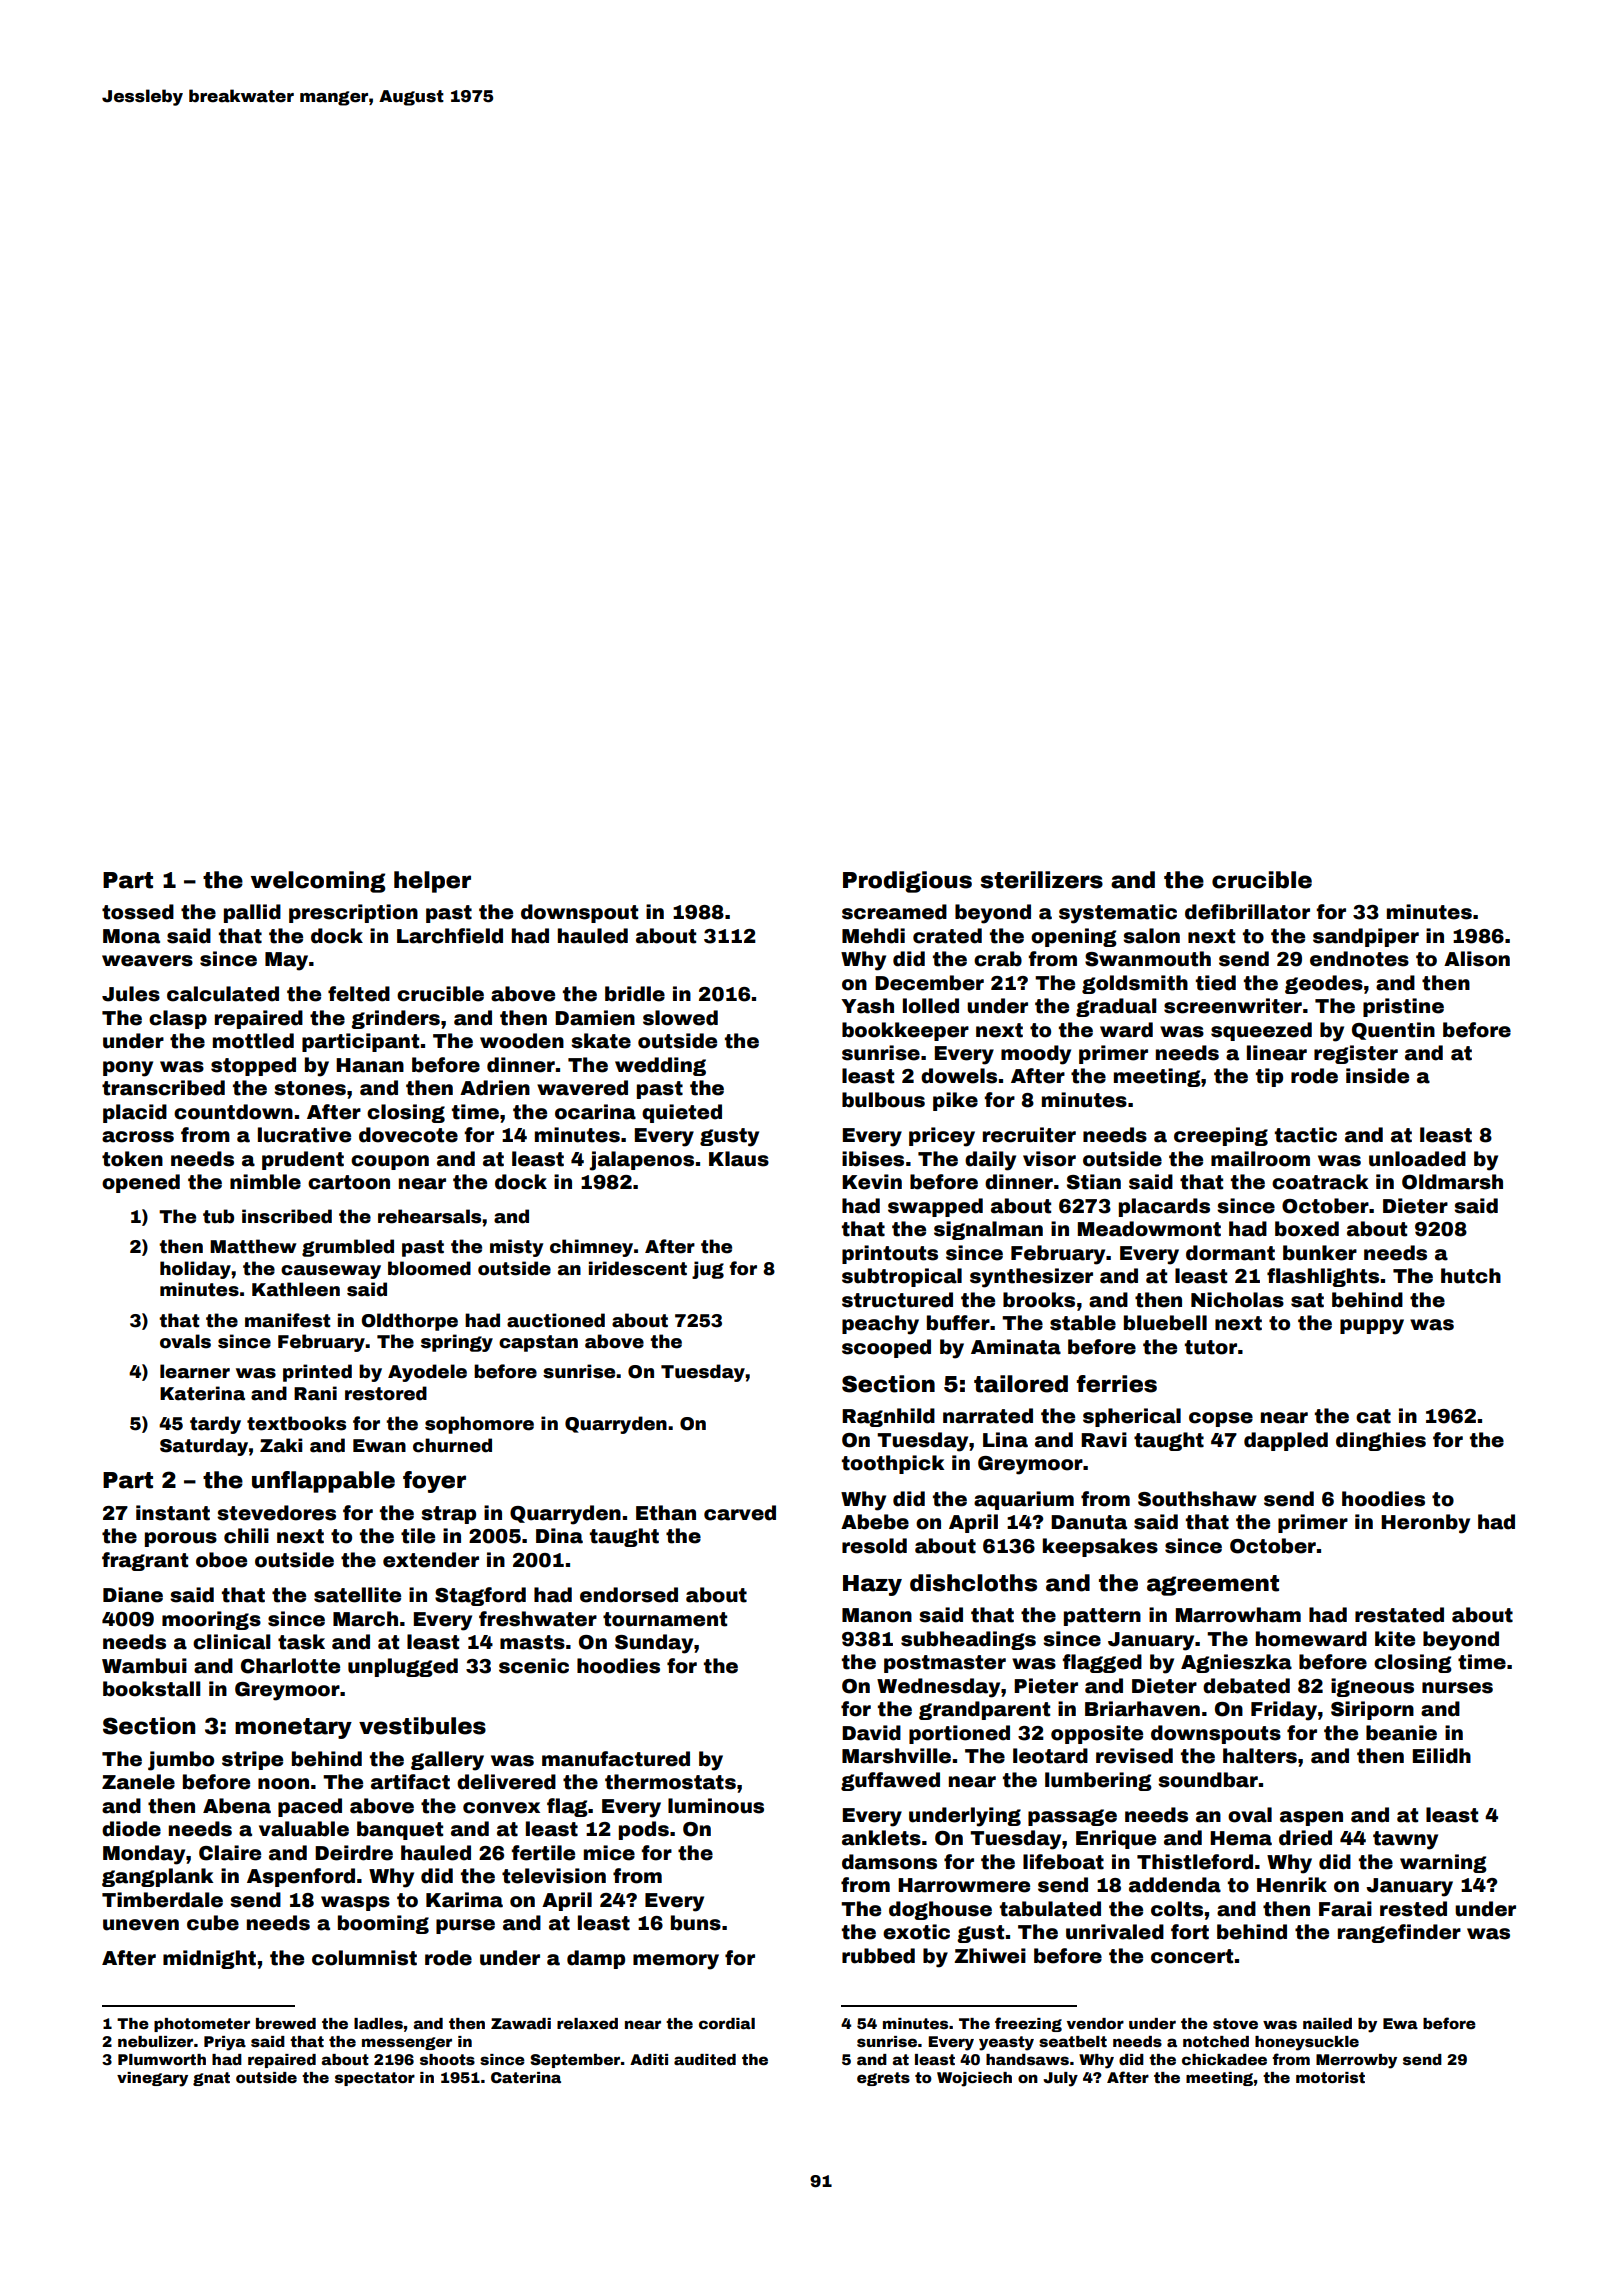 The width and height of the page is (1620, 2292). What do you see at coordinates (880, 1325) in the page?
I see `peachy` at bounding box center [880, 1325].
